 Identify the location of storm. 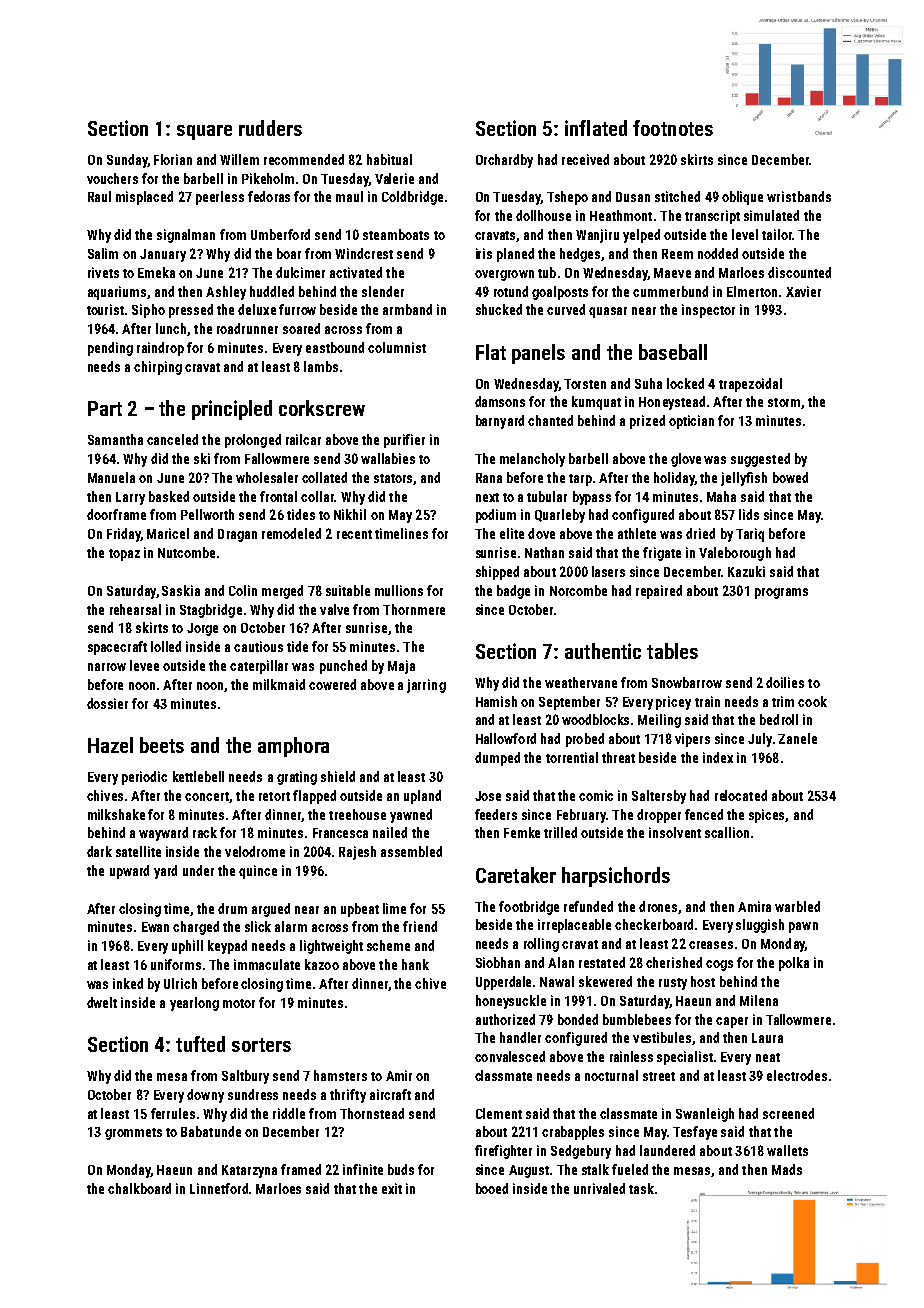
(784, 402).
